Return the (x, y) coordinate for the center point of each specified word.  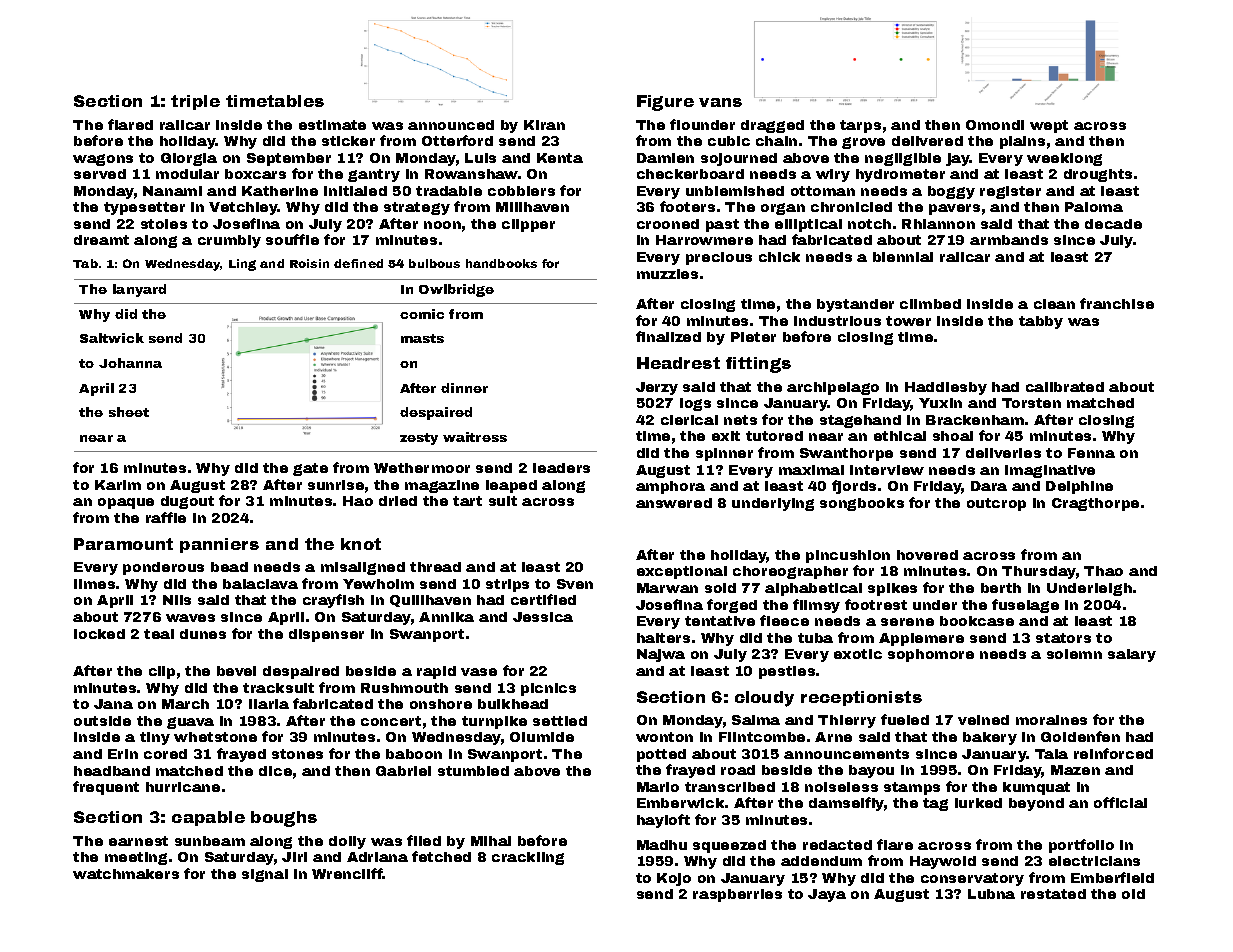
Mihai (491, 841)
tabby (1041, 322)
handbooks (501, 263)
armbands (1009, 240)
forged (732, 606)
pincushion (848, 556)
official (1120, 802)
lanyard (139, 290)
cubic (729, 141)
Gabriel (403, 771)
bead (229, 567)
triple (195, 102)
